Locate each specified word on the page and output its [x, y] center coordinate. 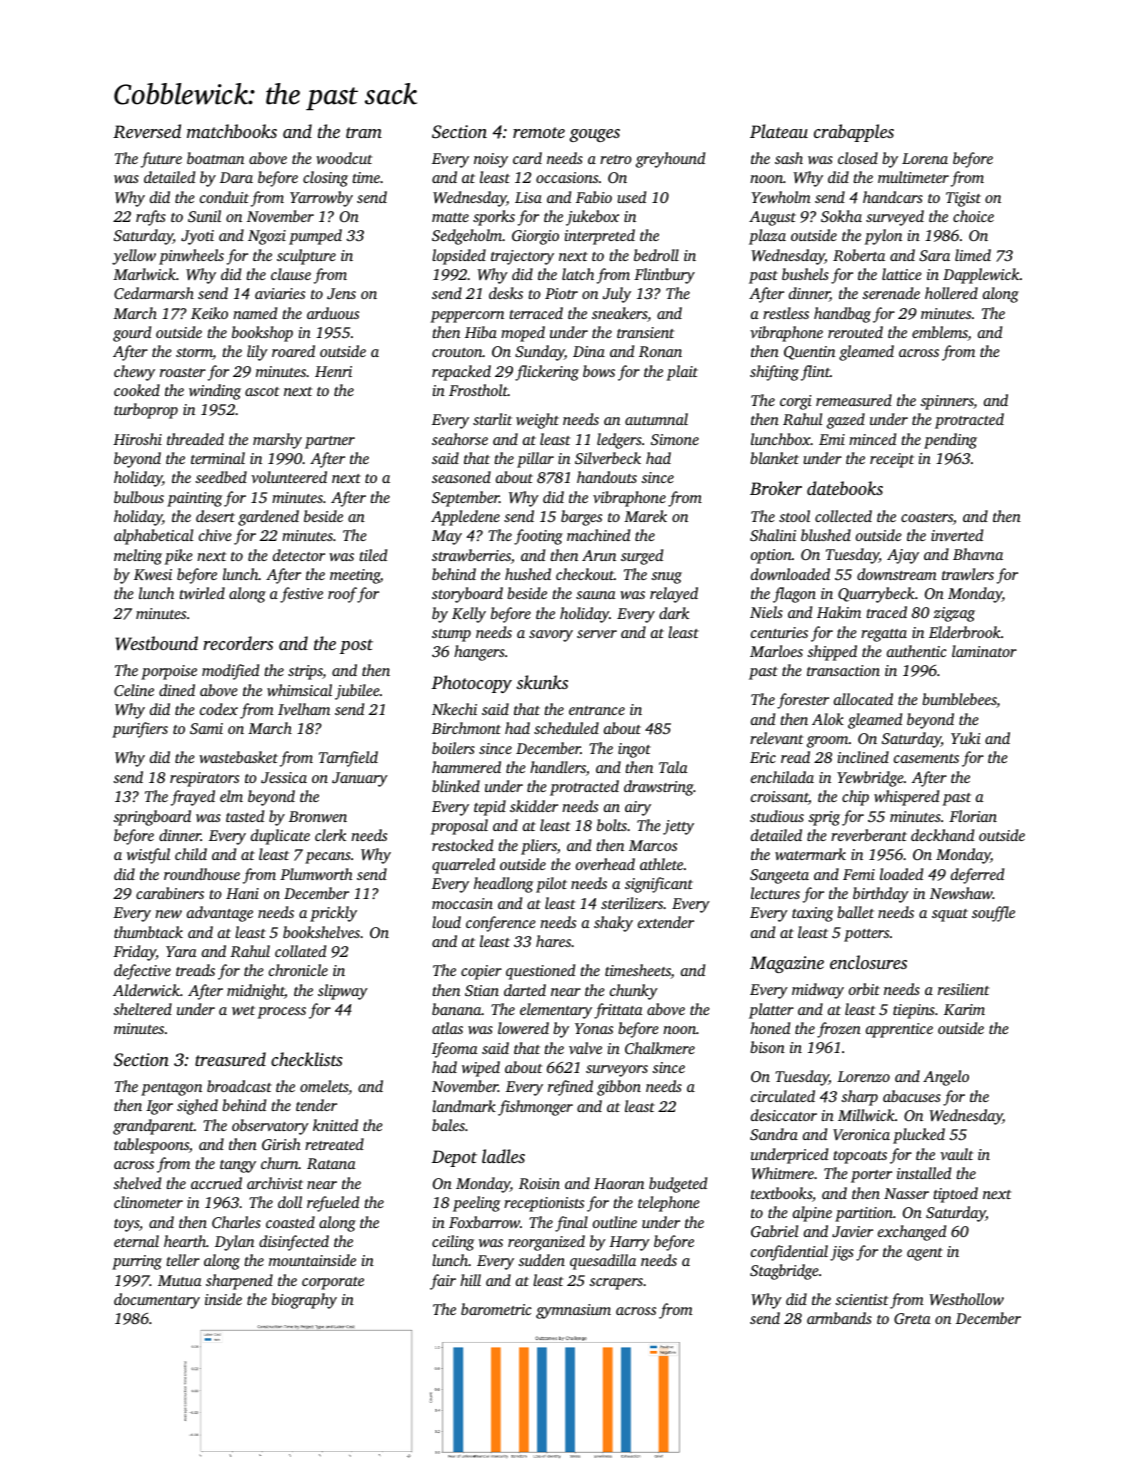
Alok [828, 719]
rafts [151, 218]
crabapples [854, 133]
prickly [333, 914]
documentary [157, 1301]
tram [364, 132]
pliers [539, 847]
